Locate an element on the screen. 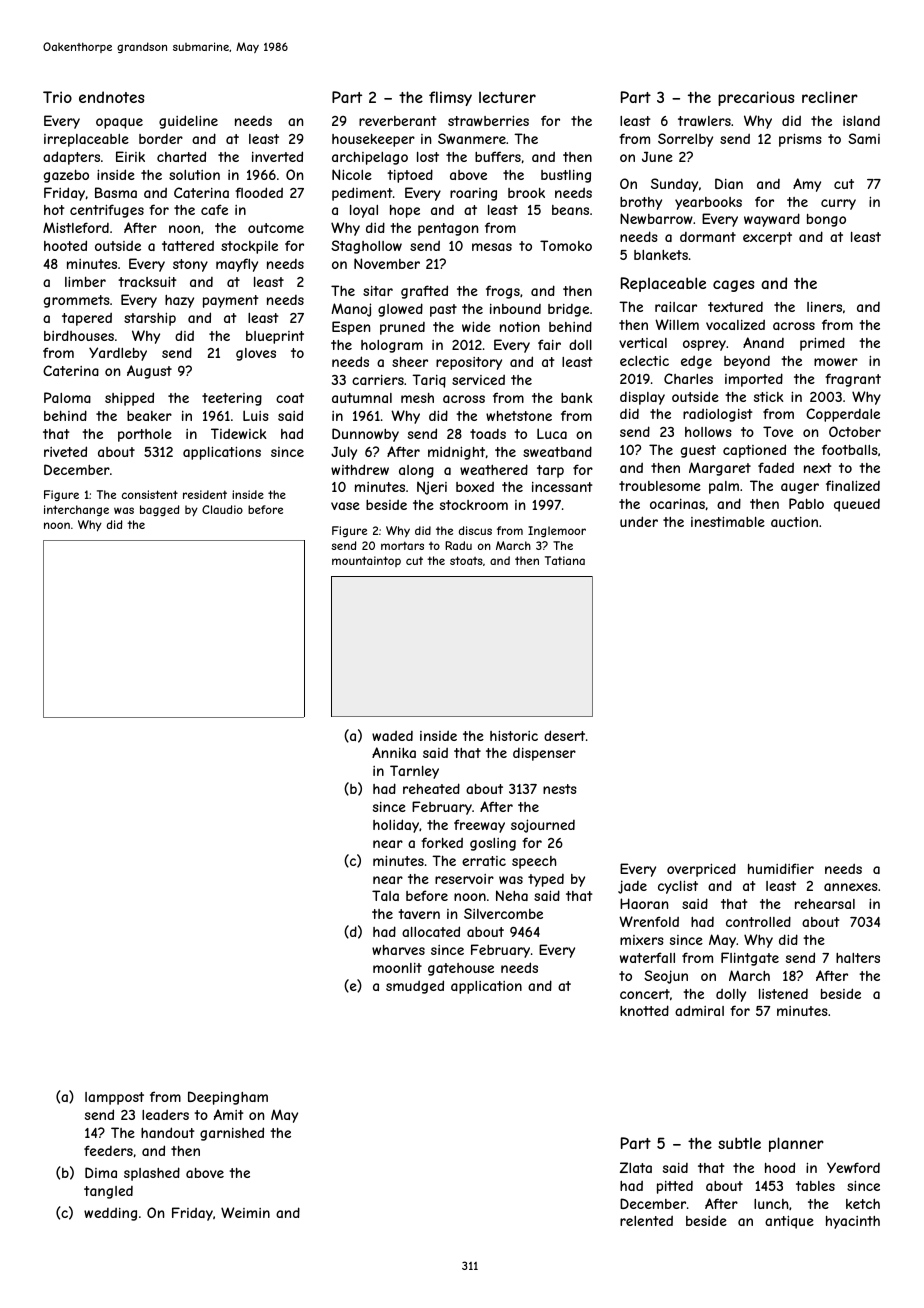 The width and height of the screenshot is (924, 1308). holiday is located at coordinates (396, 826).
